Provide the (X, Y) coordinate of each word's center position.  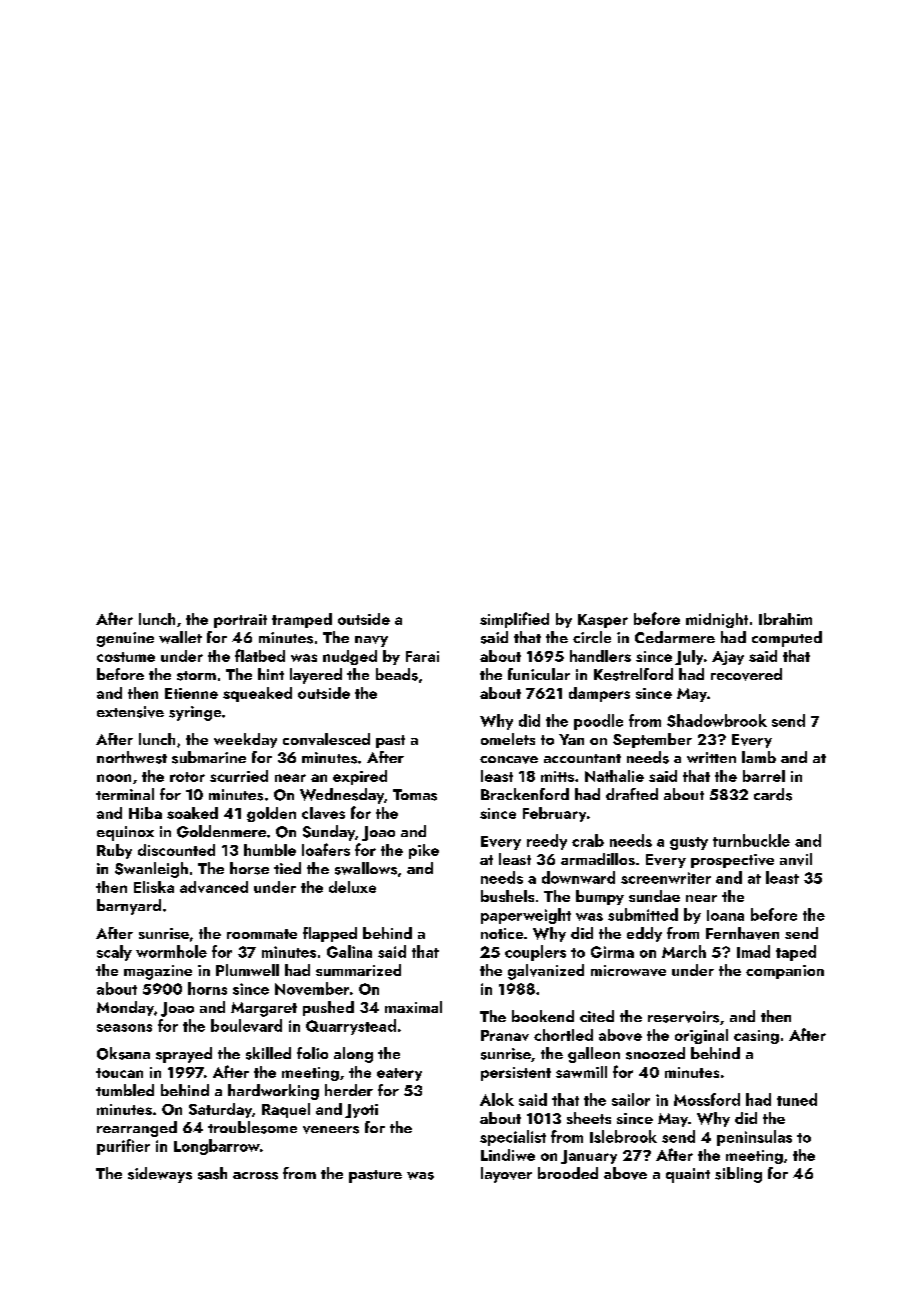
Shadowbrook (717, 720)
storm (196, 676)
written (711, 757)
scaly (114, 953)
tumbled (125, 1090)
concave (509, 760)
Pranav (505, 1035)
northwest (132, 757)
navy (371, 641)
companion (785, 972)
